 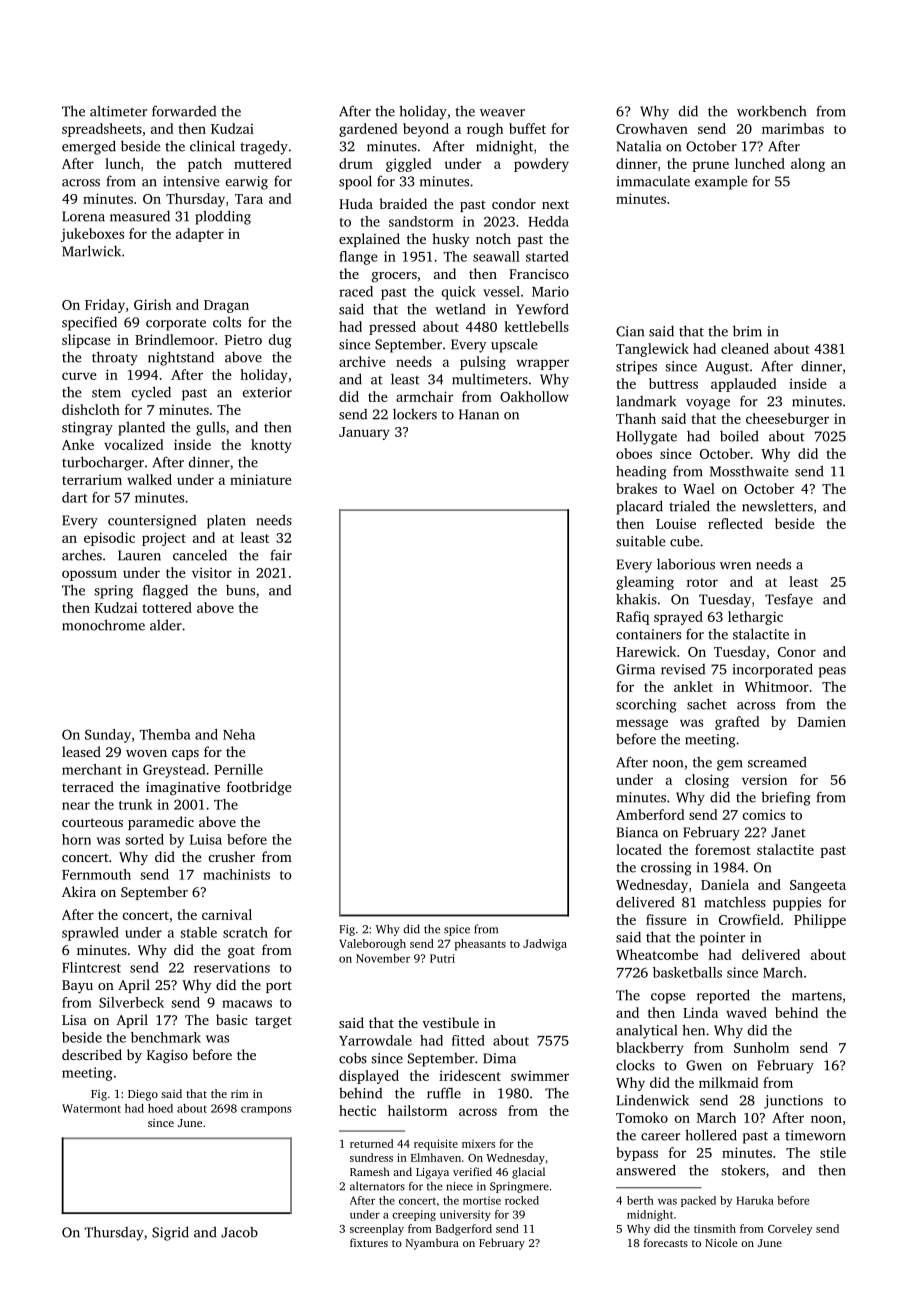 I want to click on Jacob, so click(x=239, y=1232).
